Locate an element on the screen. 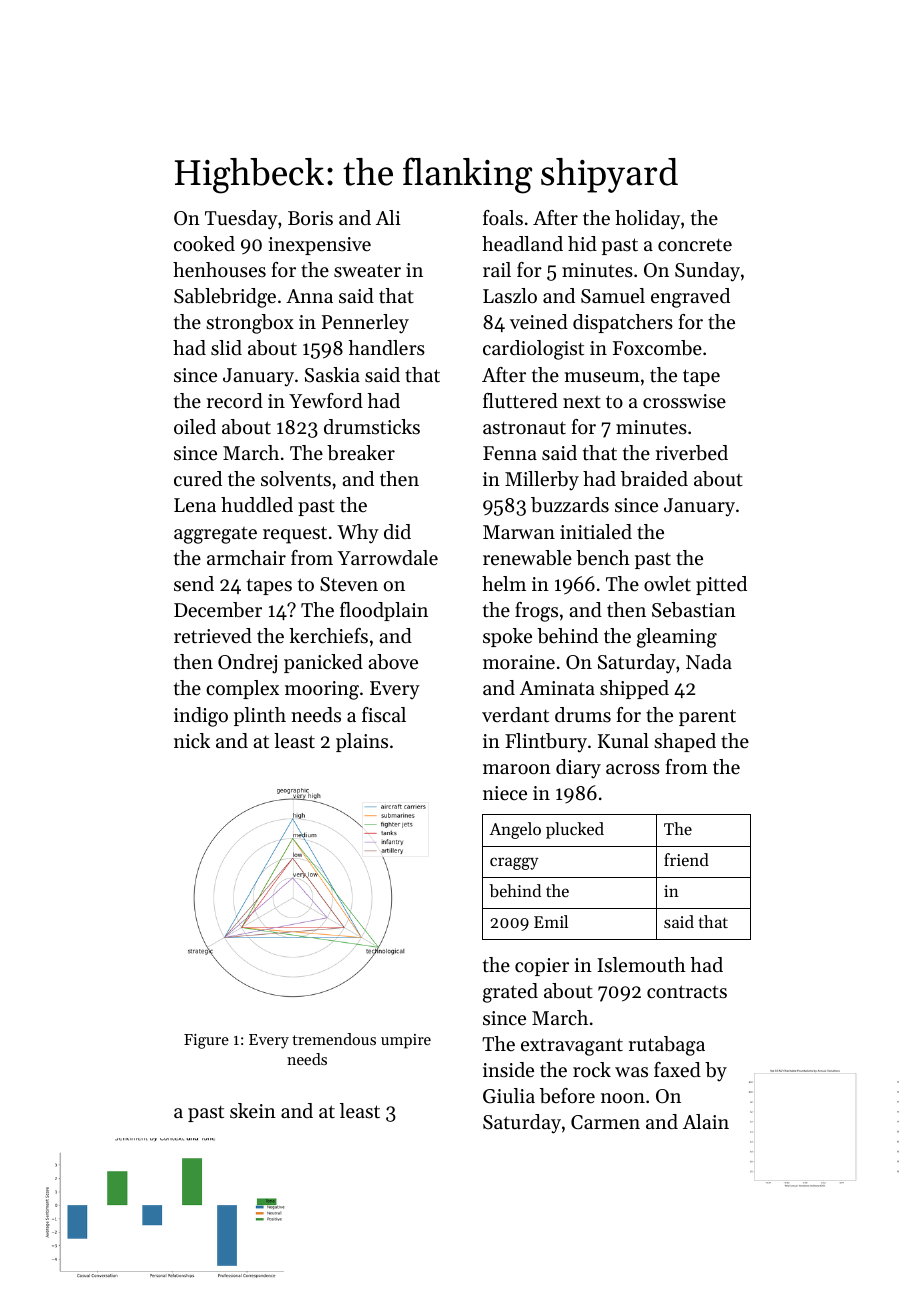  Lena is located at coordinates (195, 505).
